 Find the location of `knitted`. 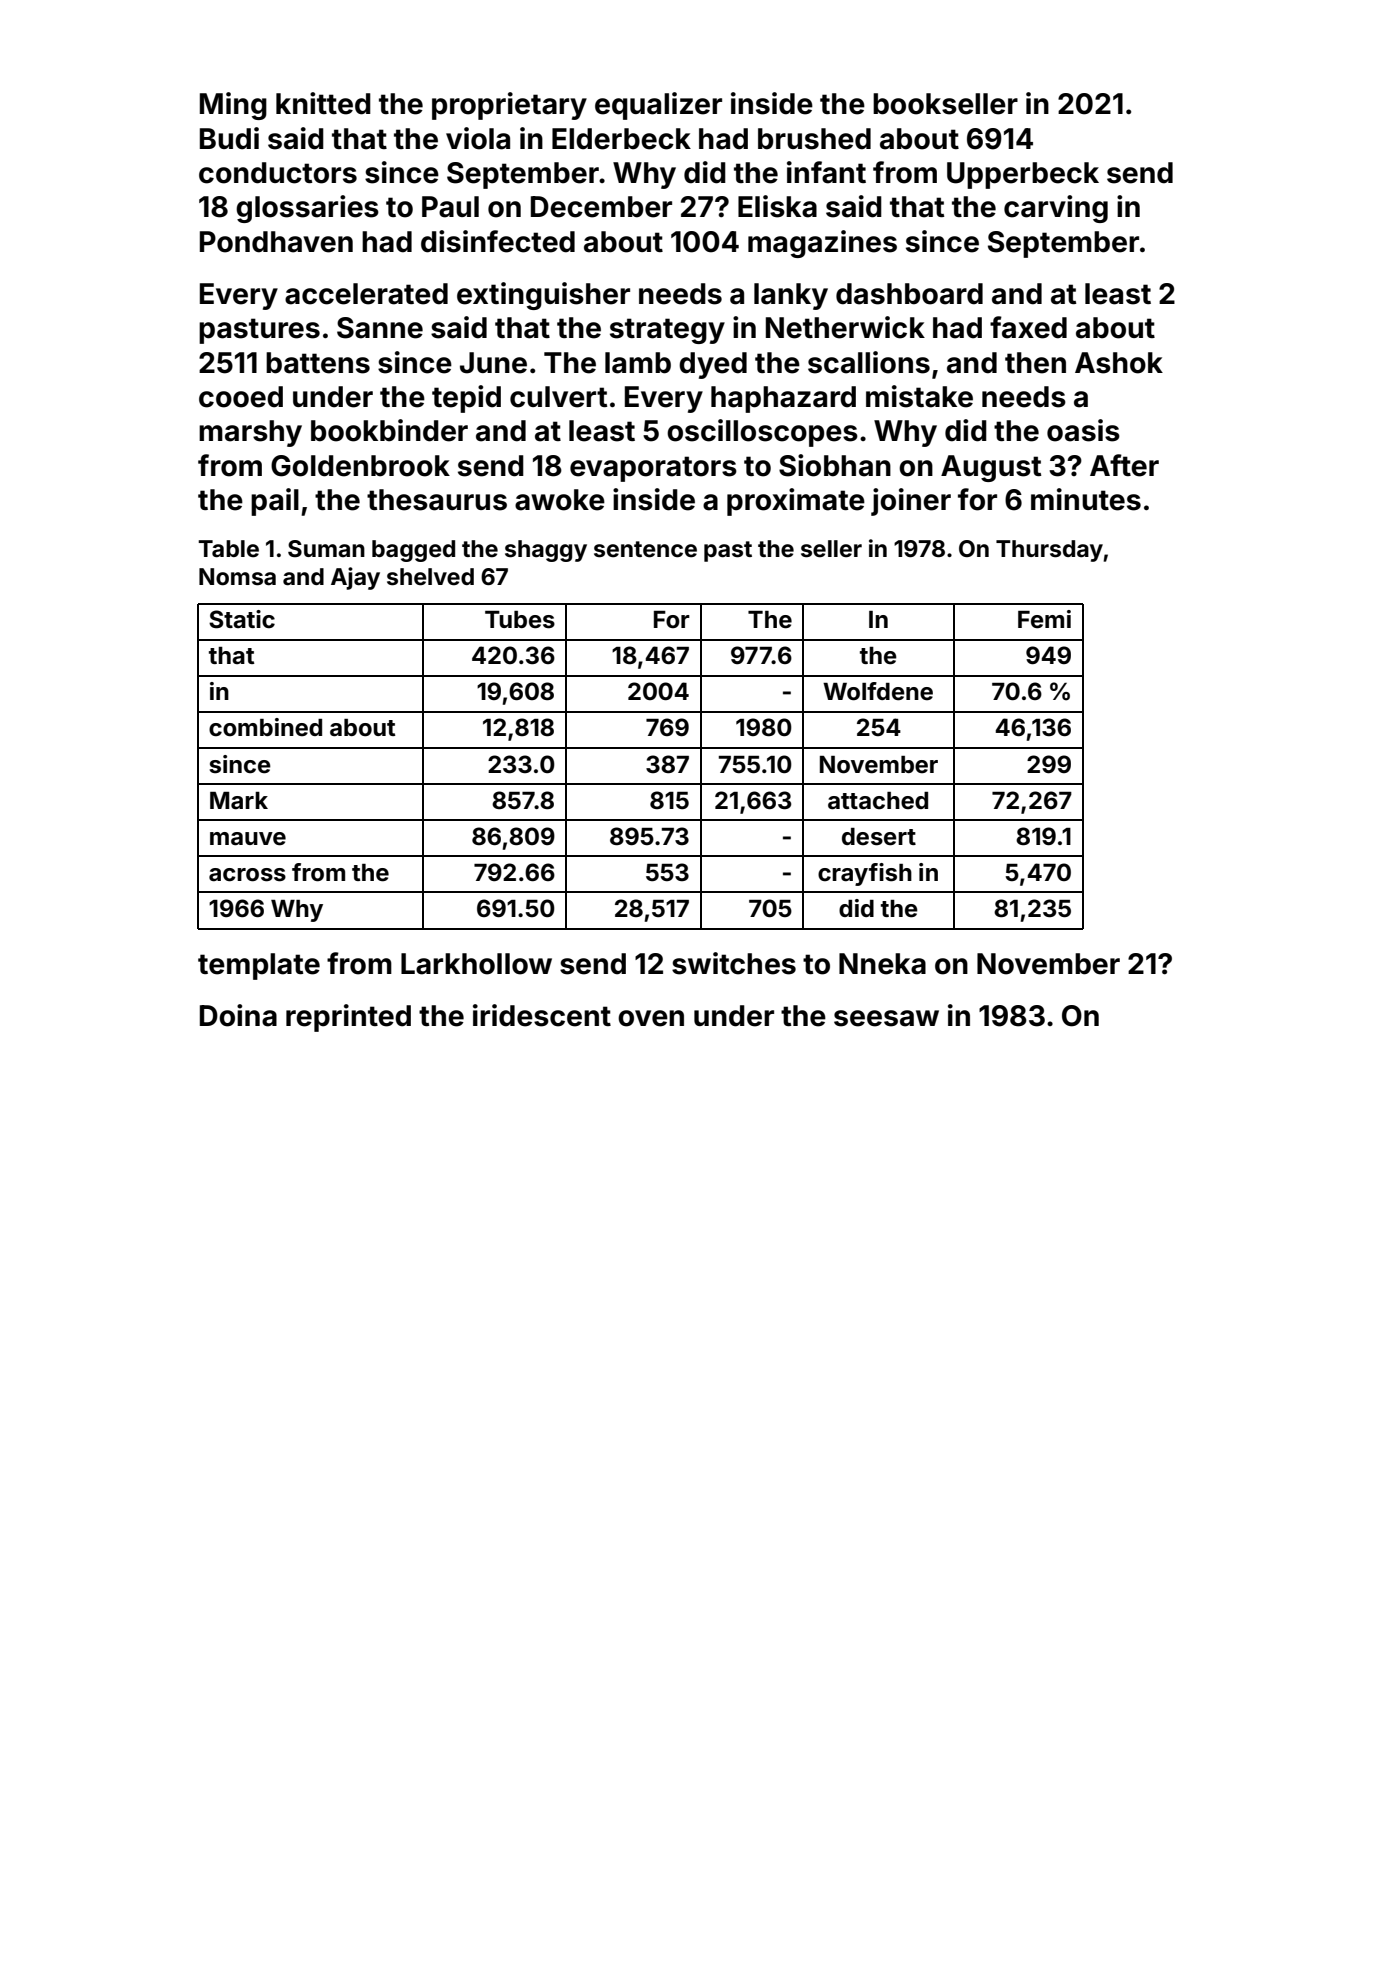

knitted is located at coordinates (323, 103).
